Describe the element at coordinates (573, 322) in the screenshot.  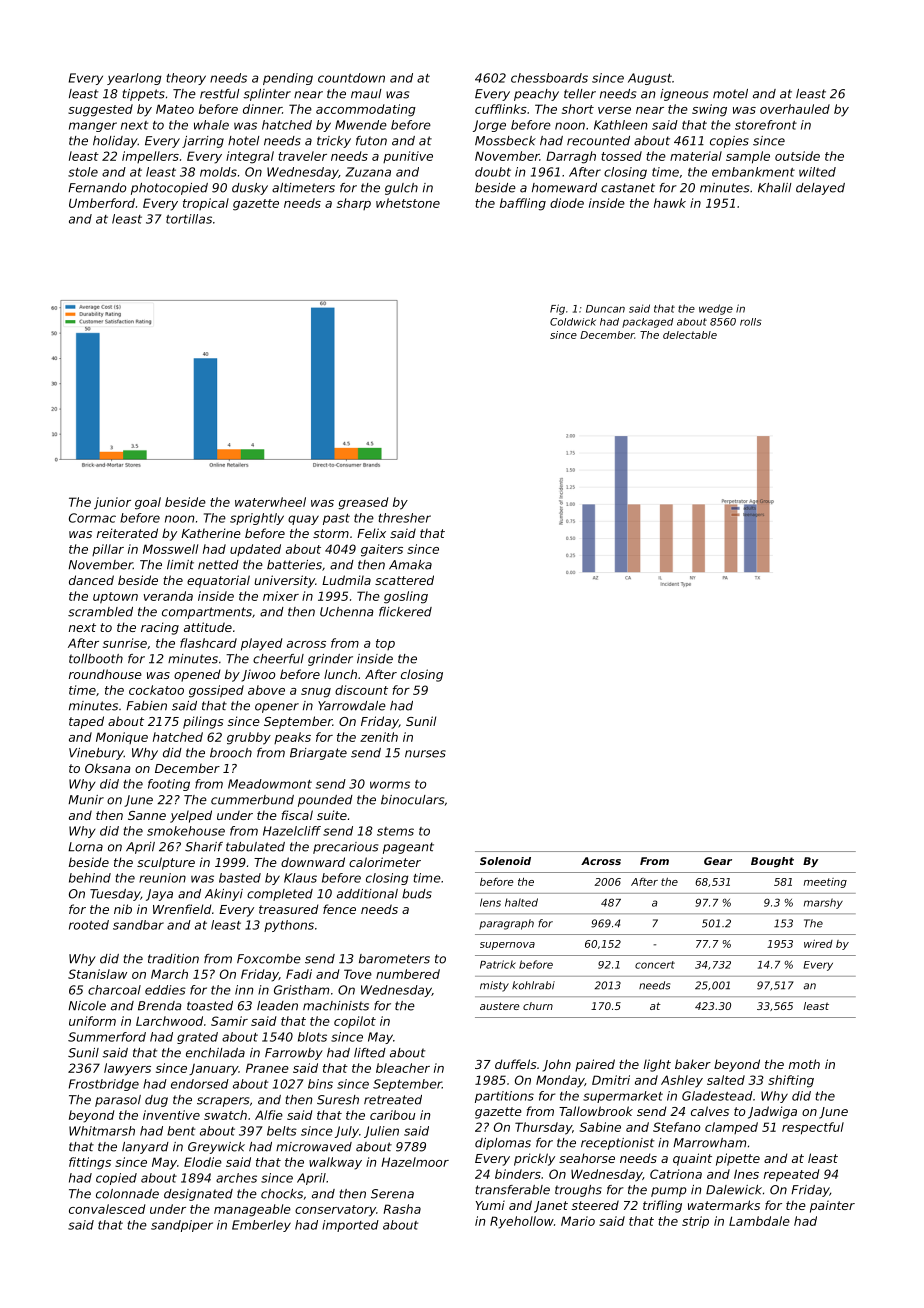
I see `Coldwick` at that location.
